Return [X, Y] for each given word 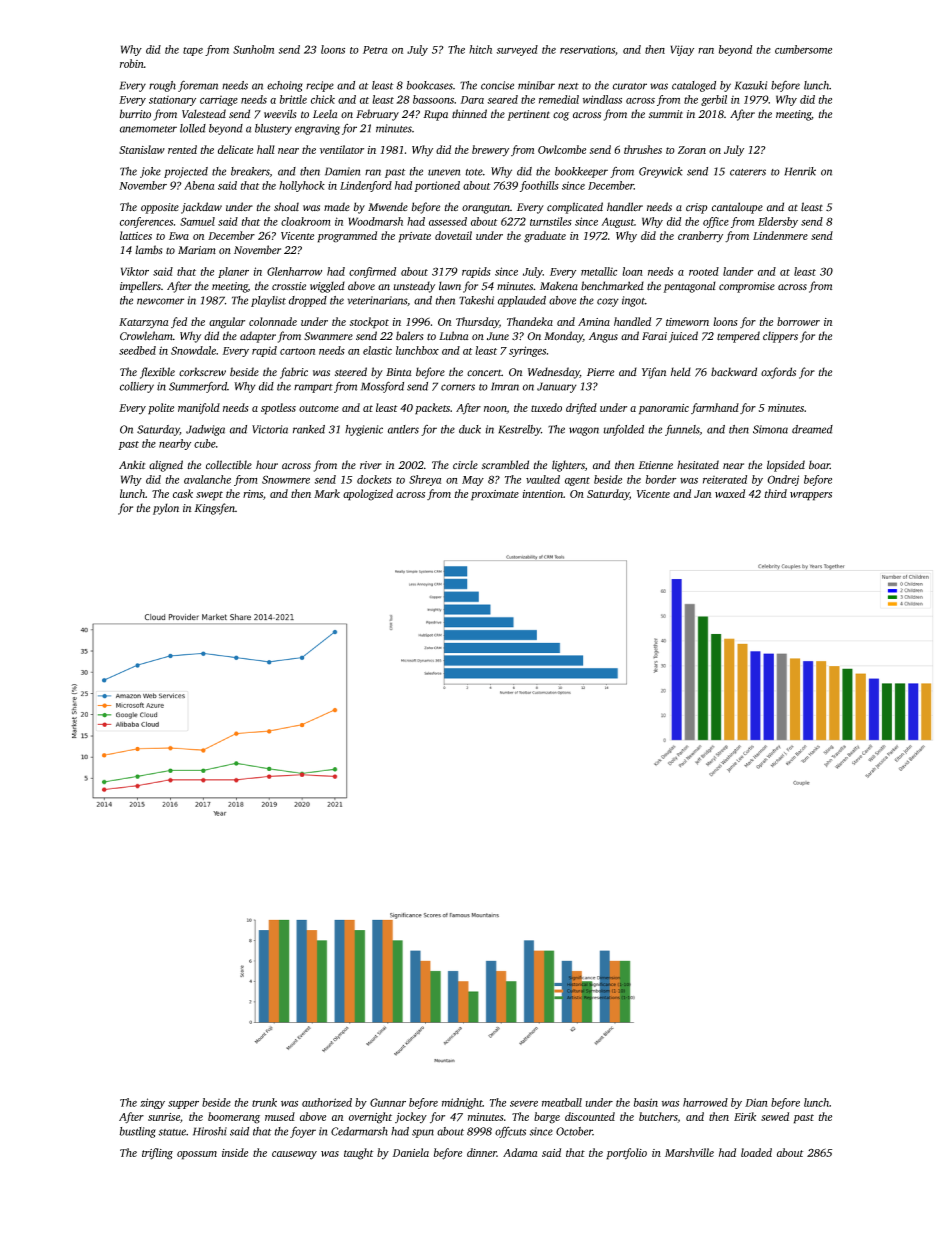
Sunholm [253, 49]
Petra [375, 50]
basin [646, 1102]
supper [183, 1105]
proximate [495, 495]
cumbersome [803, 49]
